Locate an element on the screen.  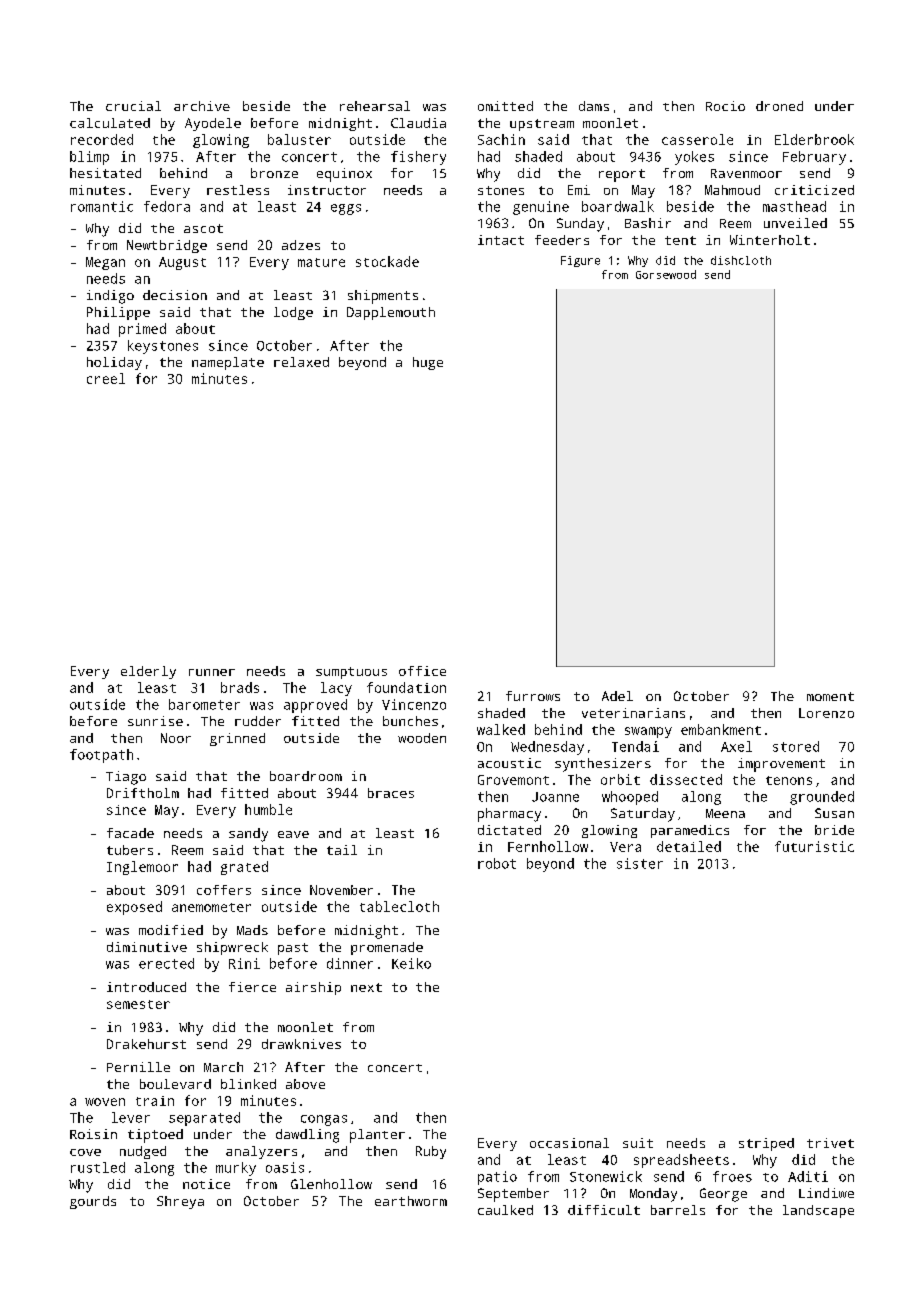
Ravenmoor is located at coordinates (746, 173).
